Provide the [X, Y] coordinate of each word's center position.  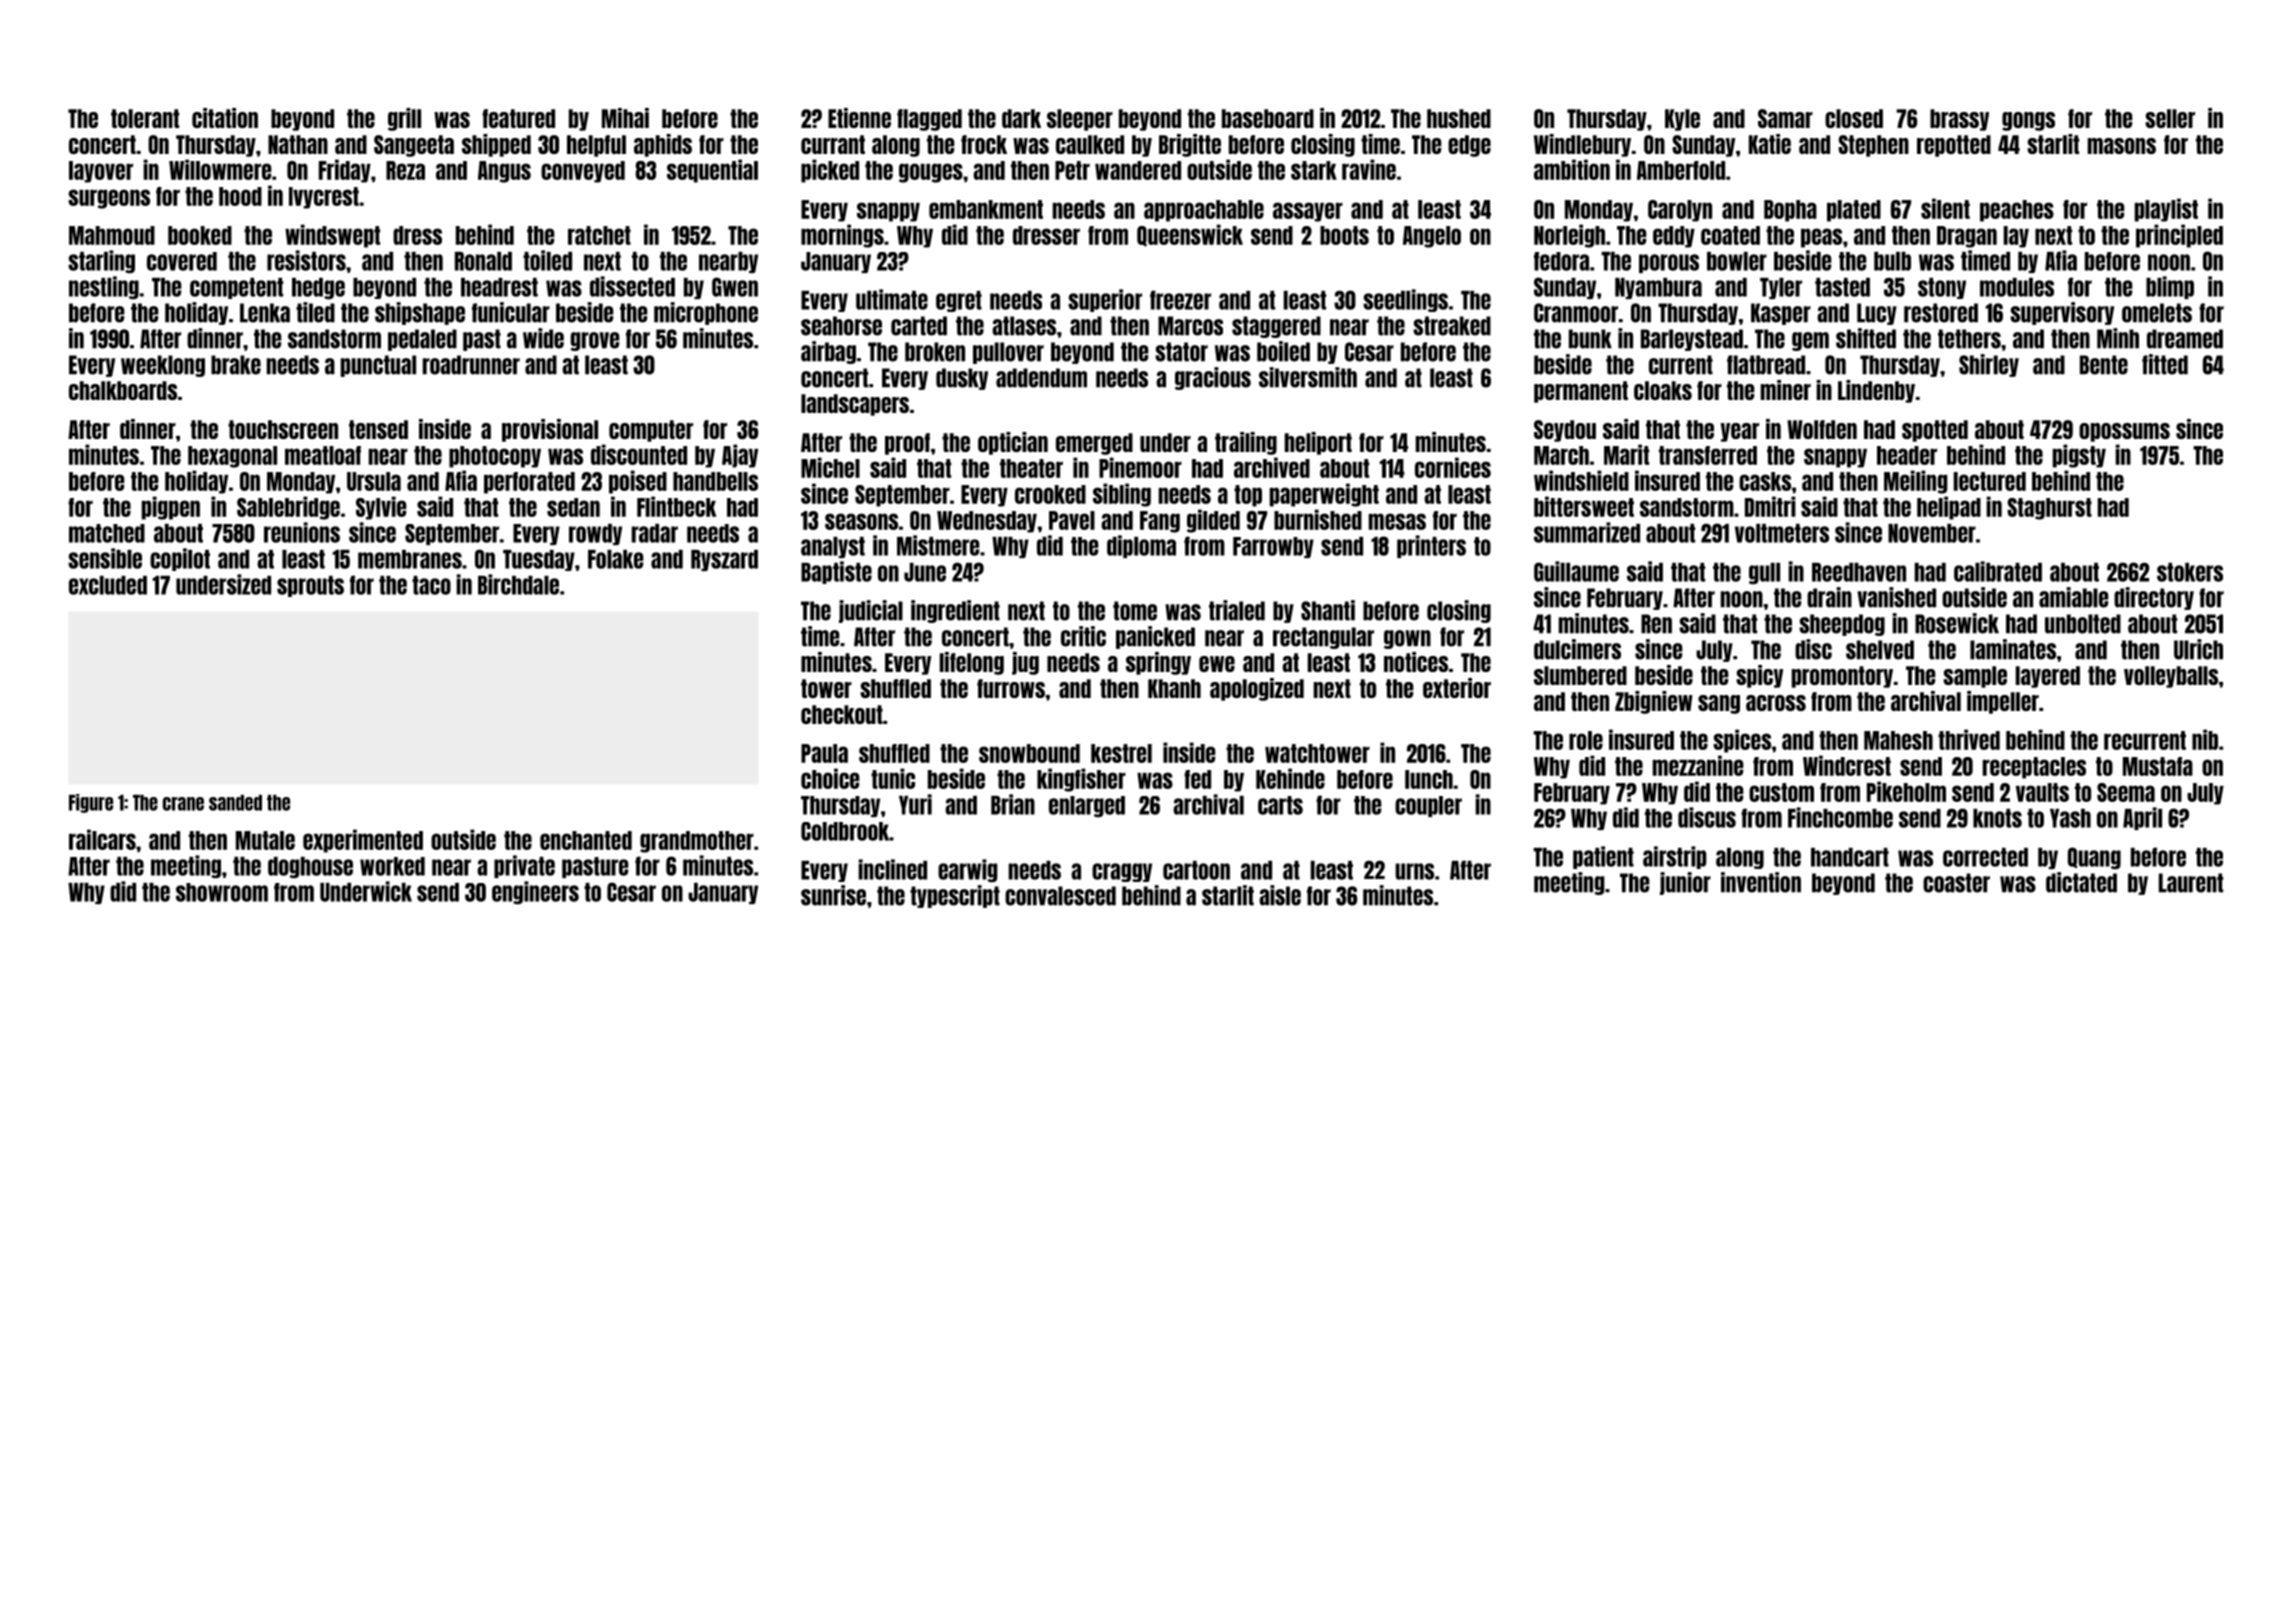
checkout [842, 714]
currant [833, 144]
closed [1854, 118]
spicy [1759, 676]
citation [225, 118]
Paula [824, 753]
